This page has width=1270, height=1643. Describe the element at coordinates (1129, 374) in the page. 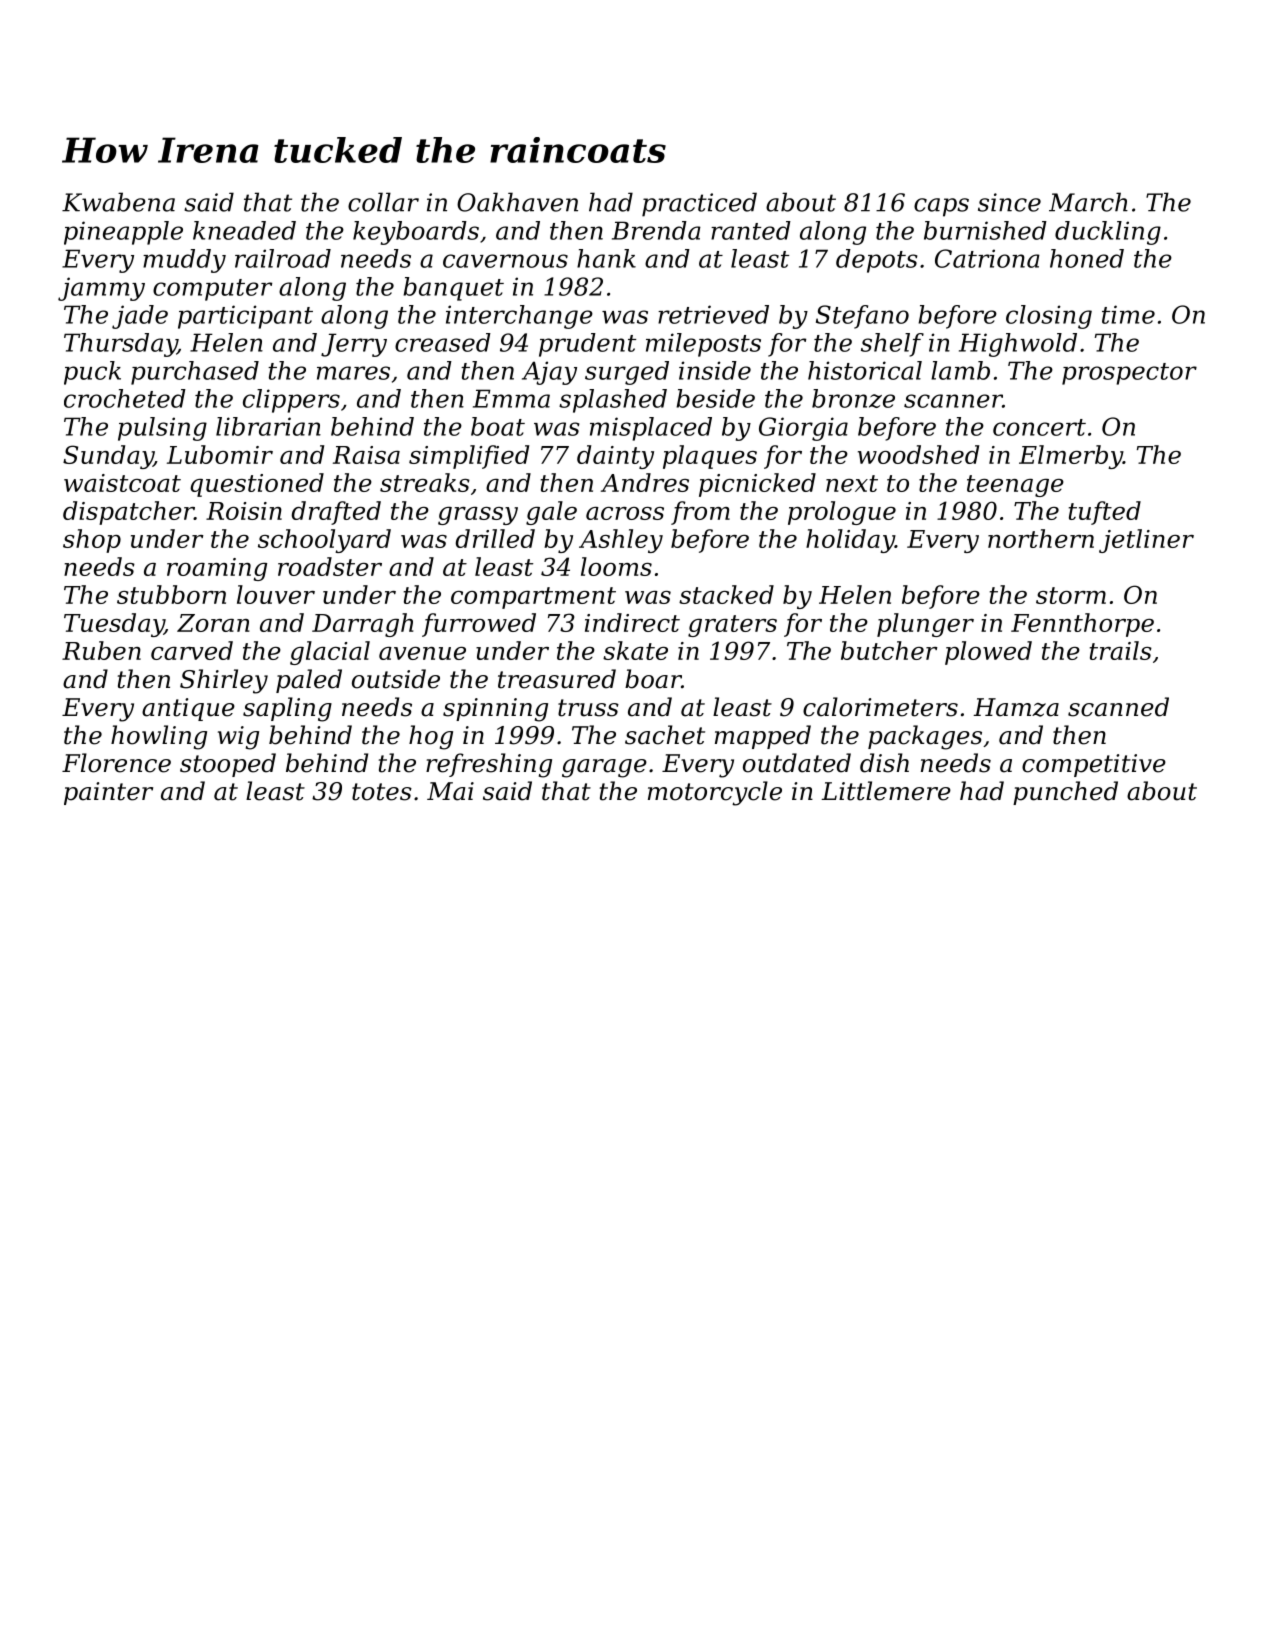

I see `prospector` at that location.
